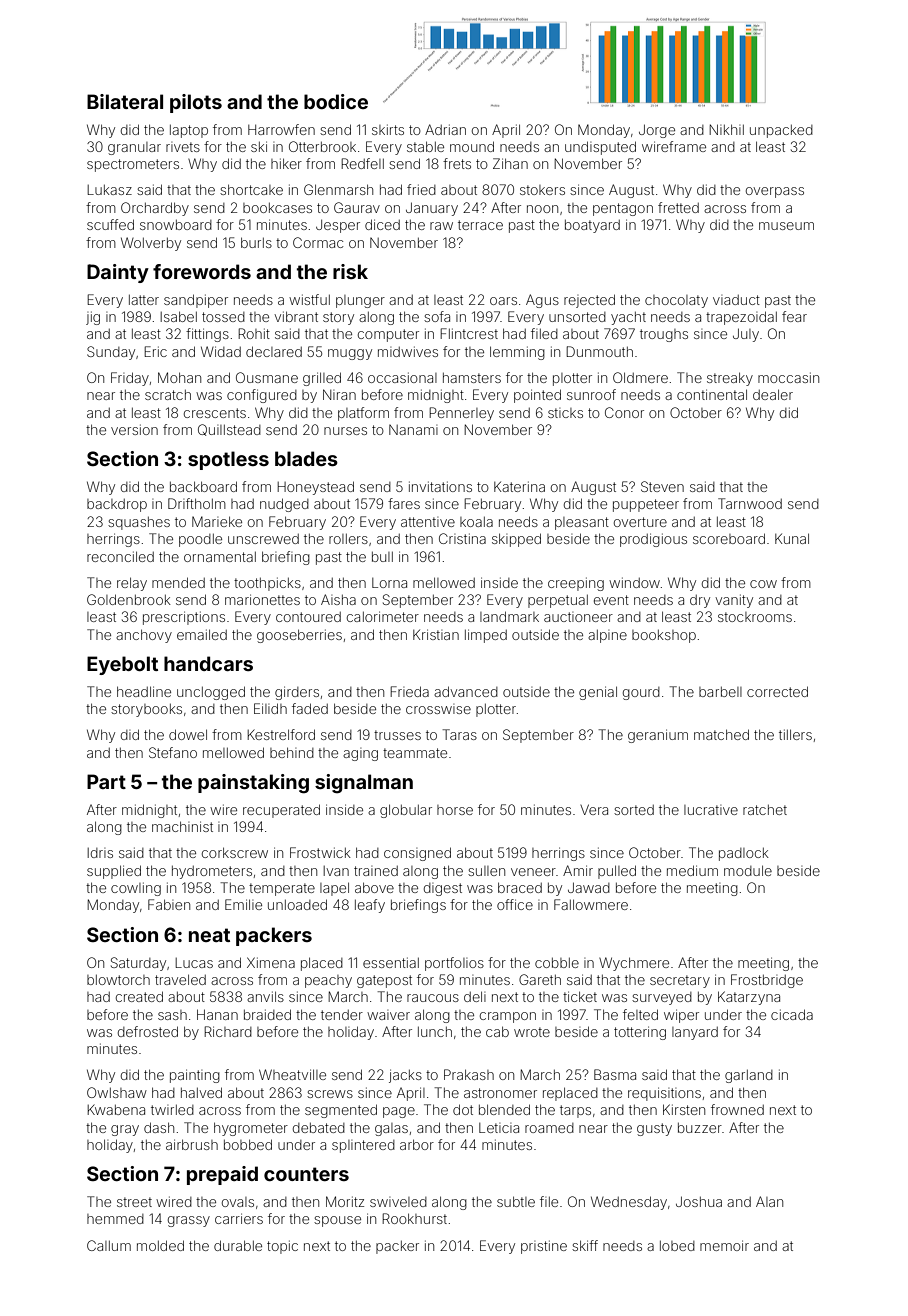 Image resolution: width=908 pixels, height=1316 pixels. What do you see at coordinates (634, 964) in the page?
I see `Wychmere` at bounding box center [634, 964].
